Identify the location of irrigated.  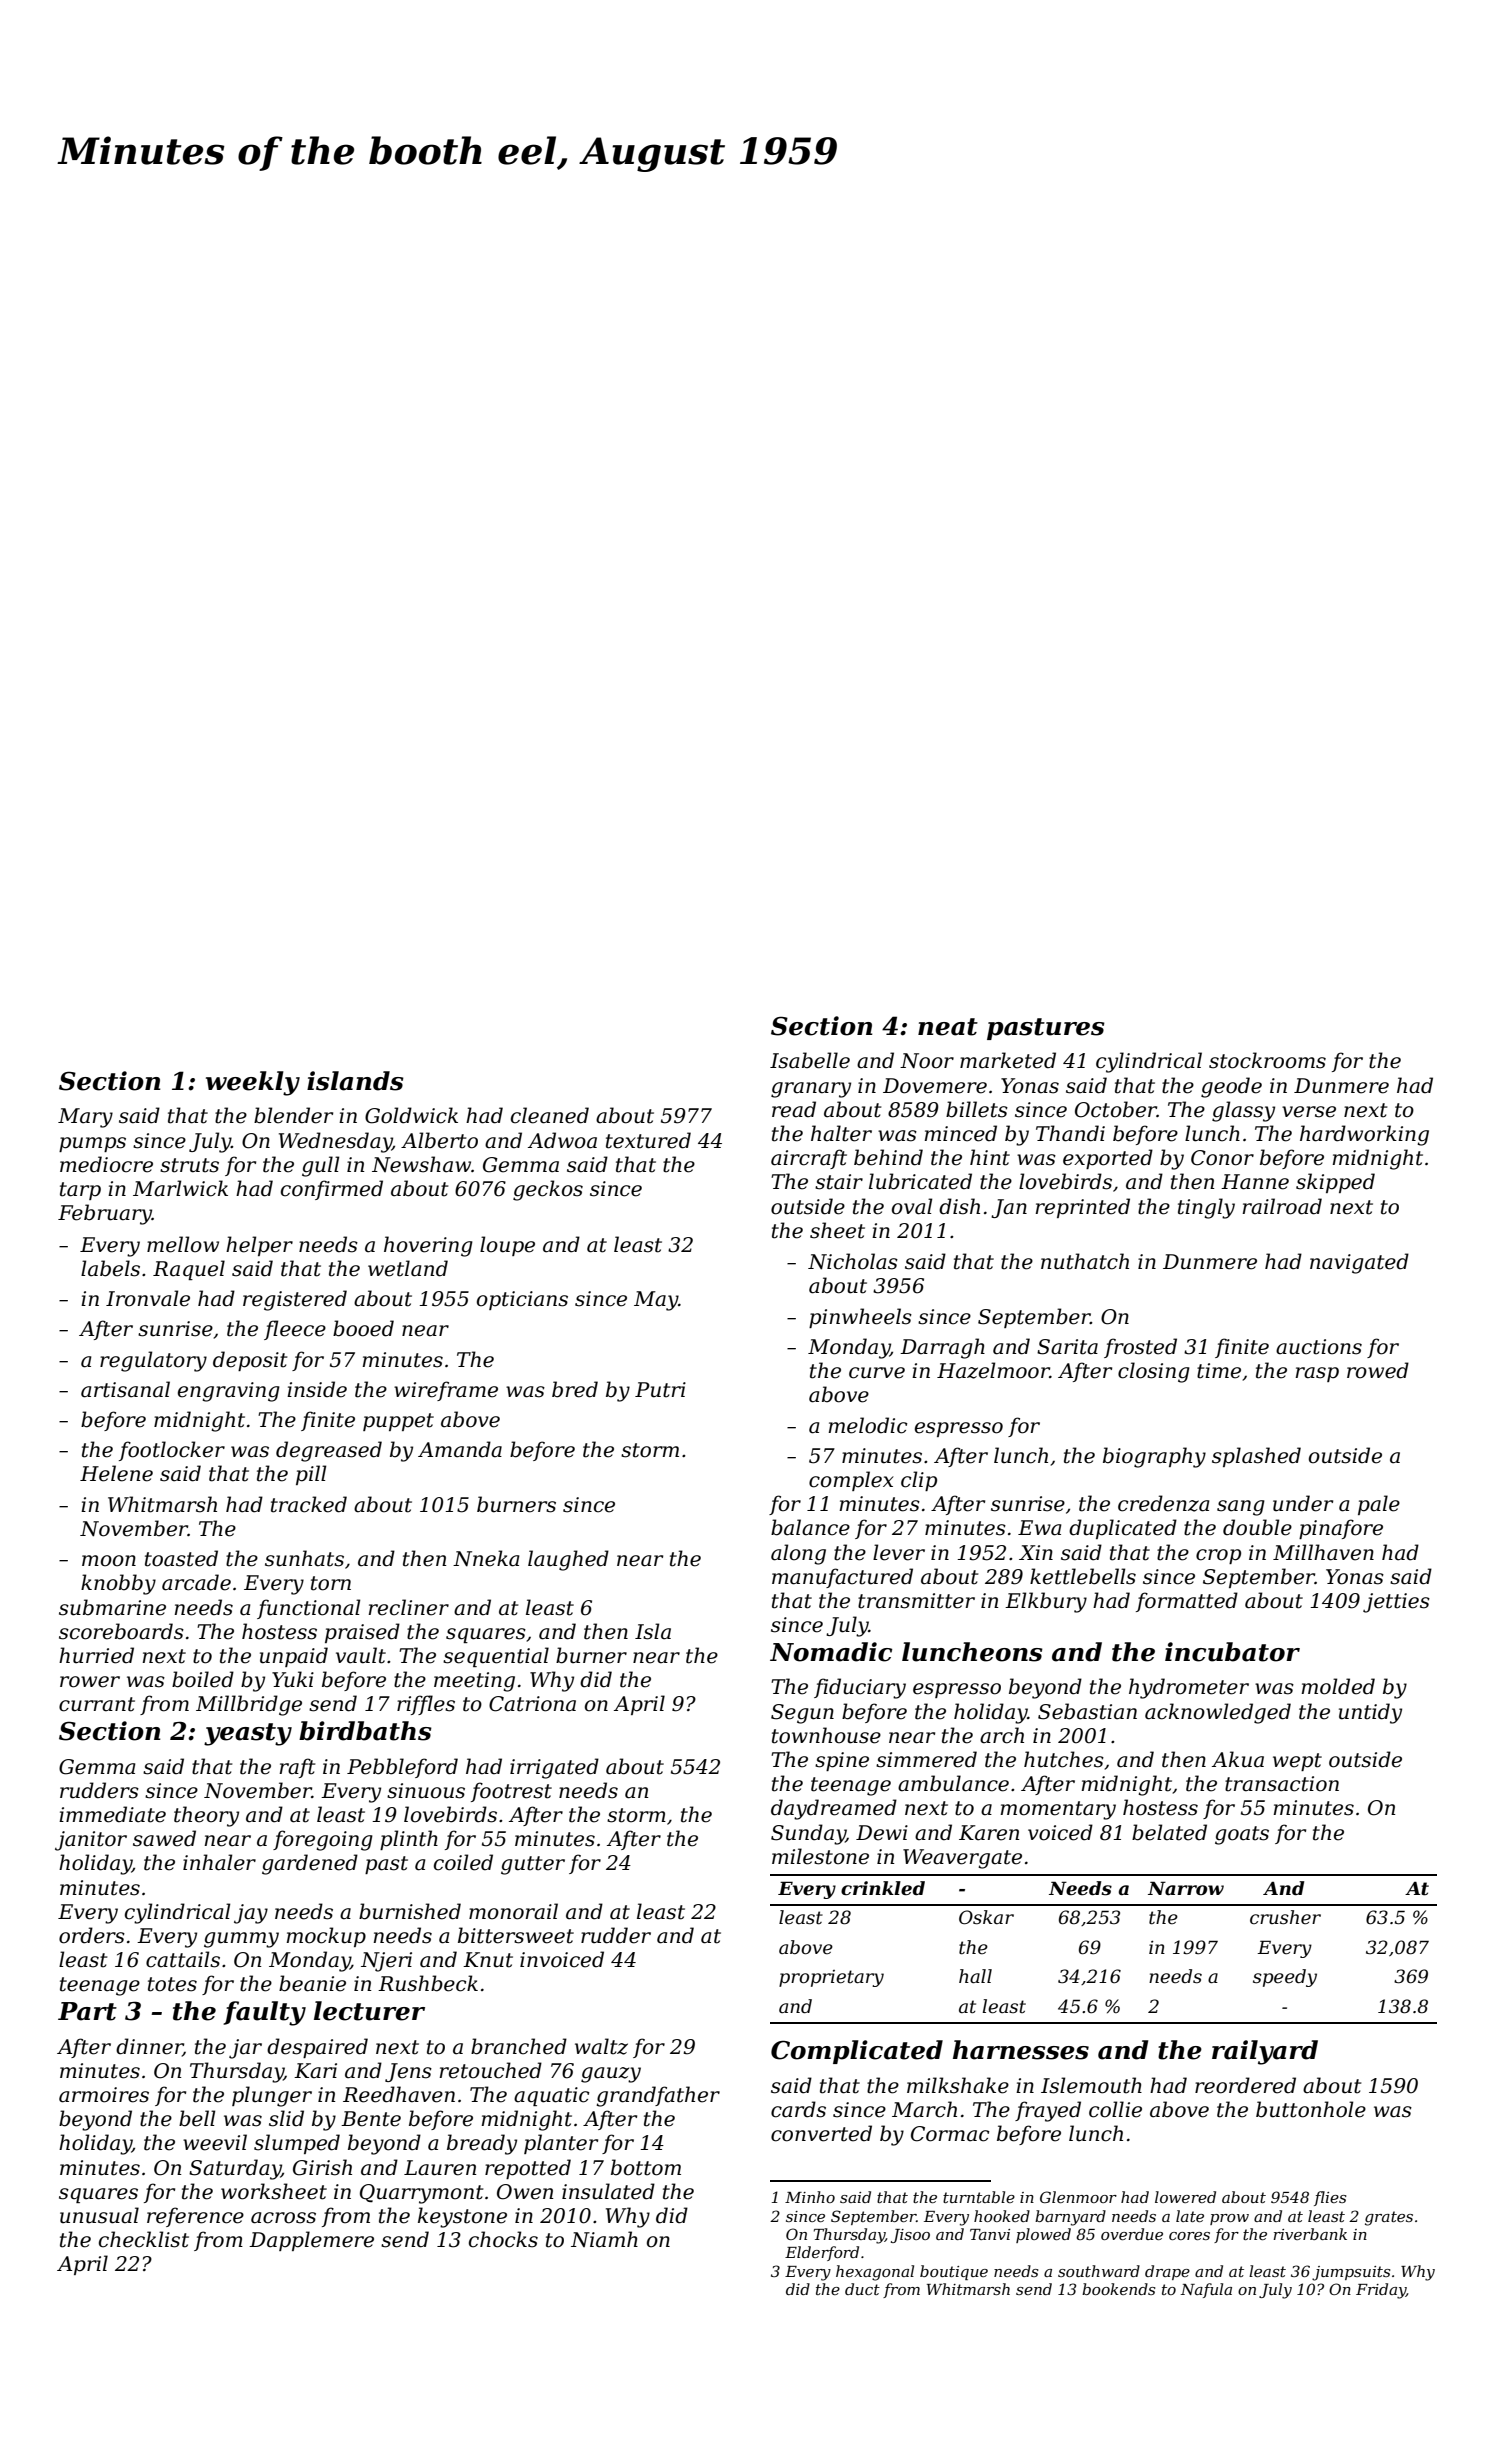
(554, 1768).
